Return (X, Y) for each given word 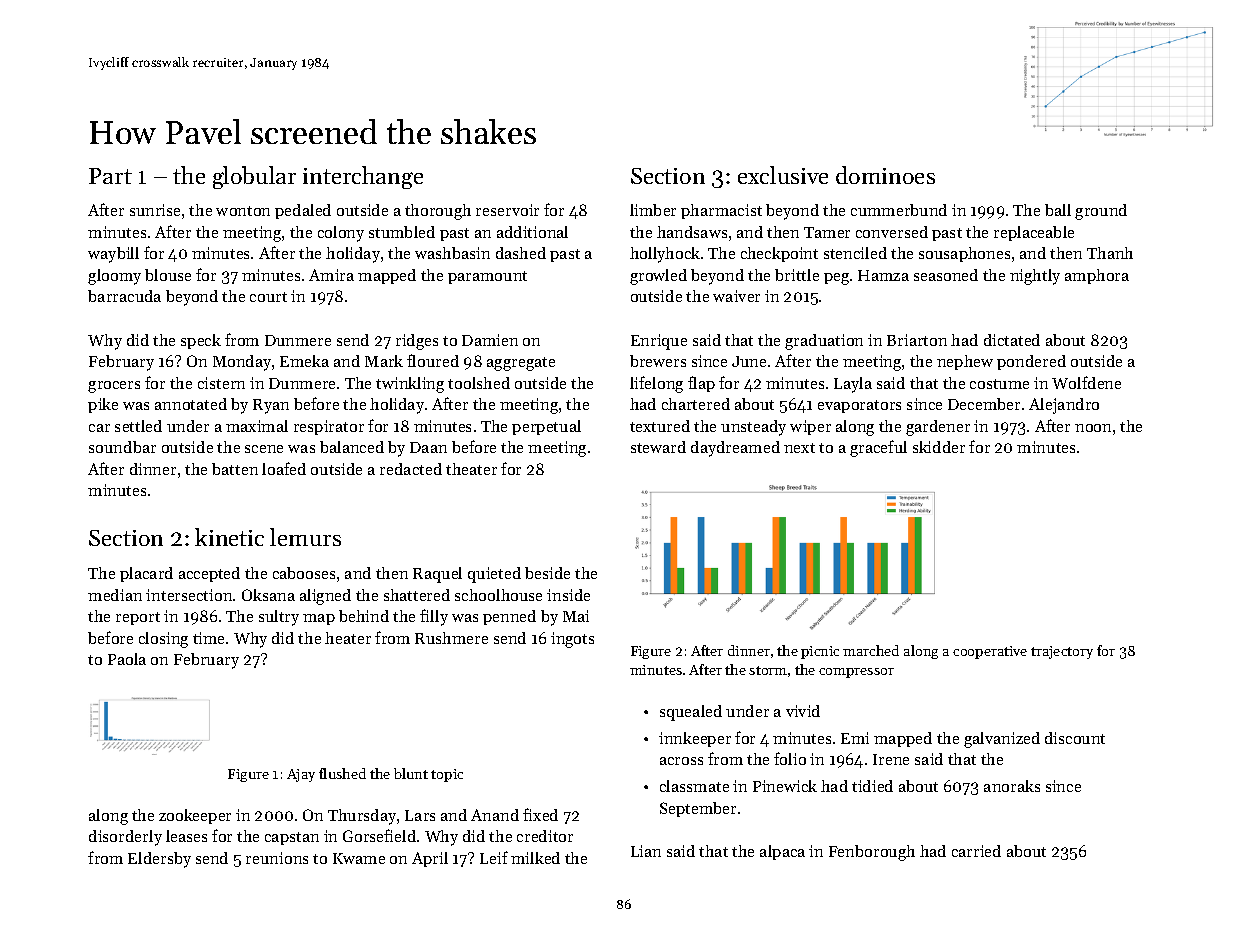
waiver (736, 296)
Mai (576, 616)
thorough (438, 212)
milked (535, 858)
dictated (1012, 340)
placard (146, 574)
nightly (1035, 277)
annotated (191, 404)
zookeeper (195, 816)
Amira (331, 275)
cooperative (990, 652)
